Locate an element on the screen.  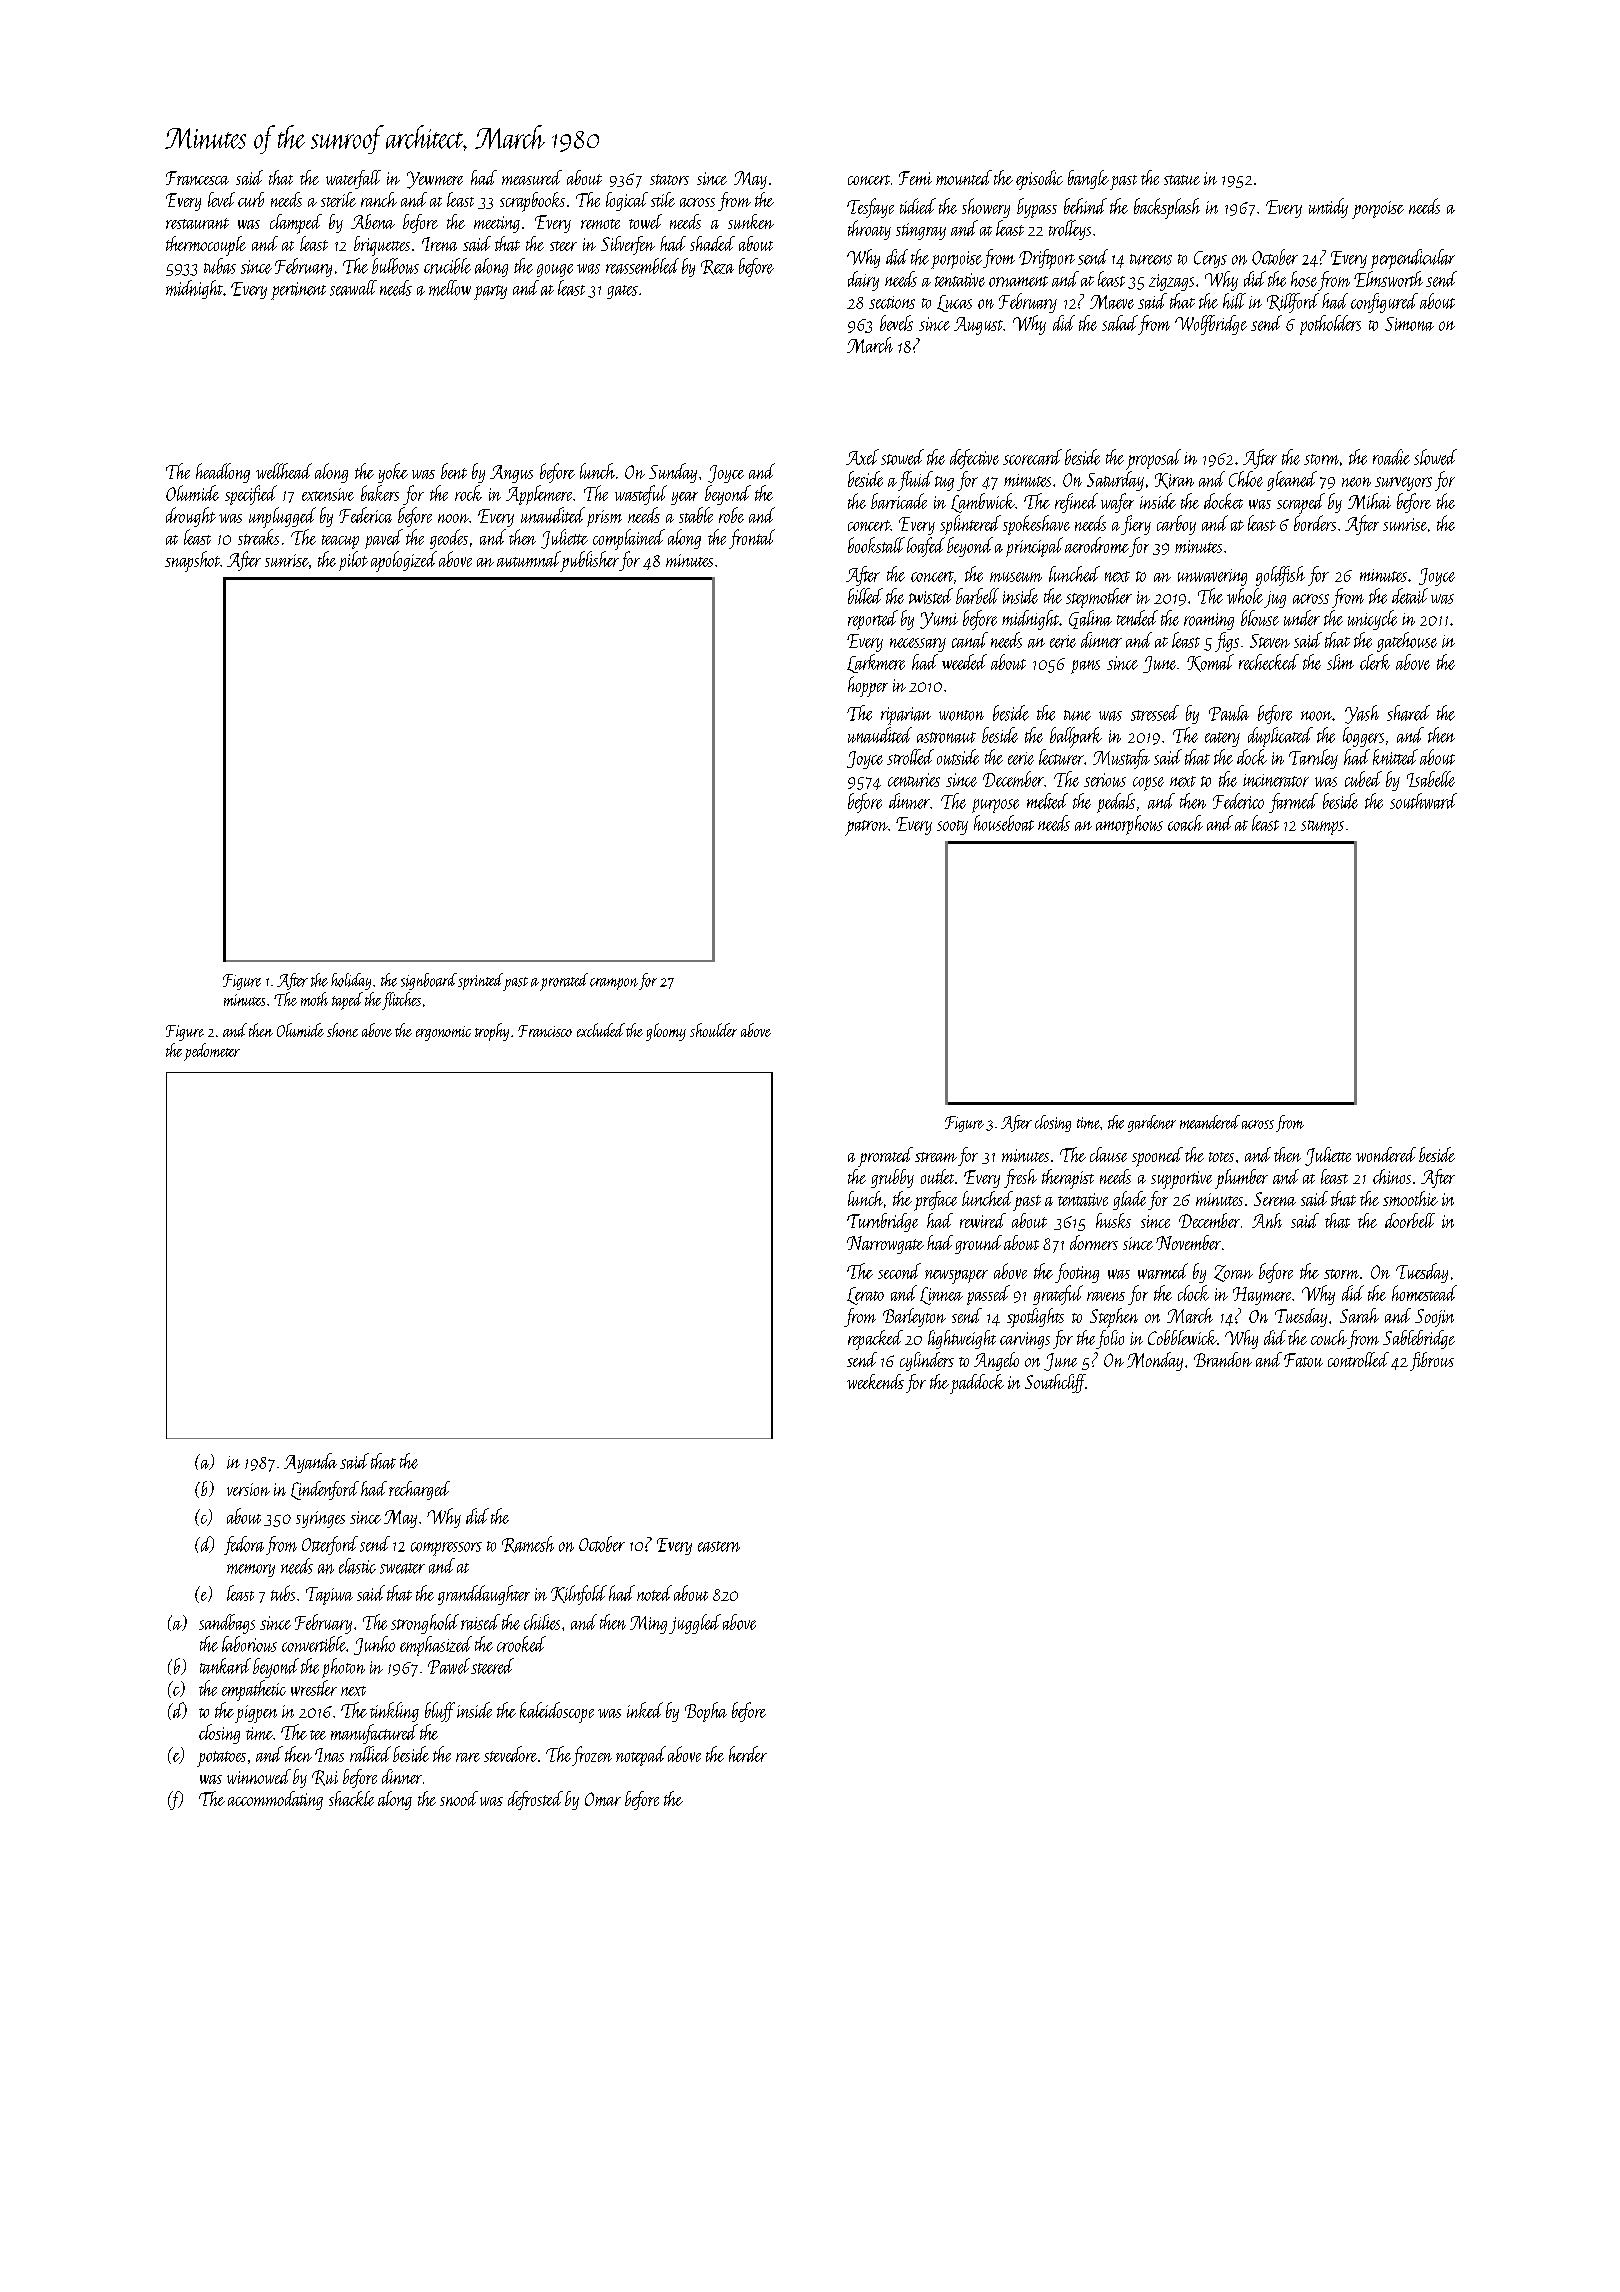
ergonomic is located at coordinates (443, 1033).
